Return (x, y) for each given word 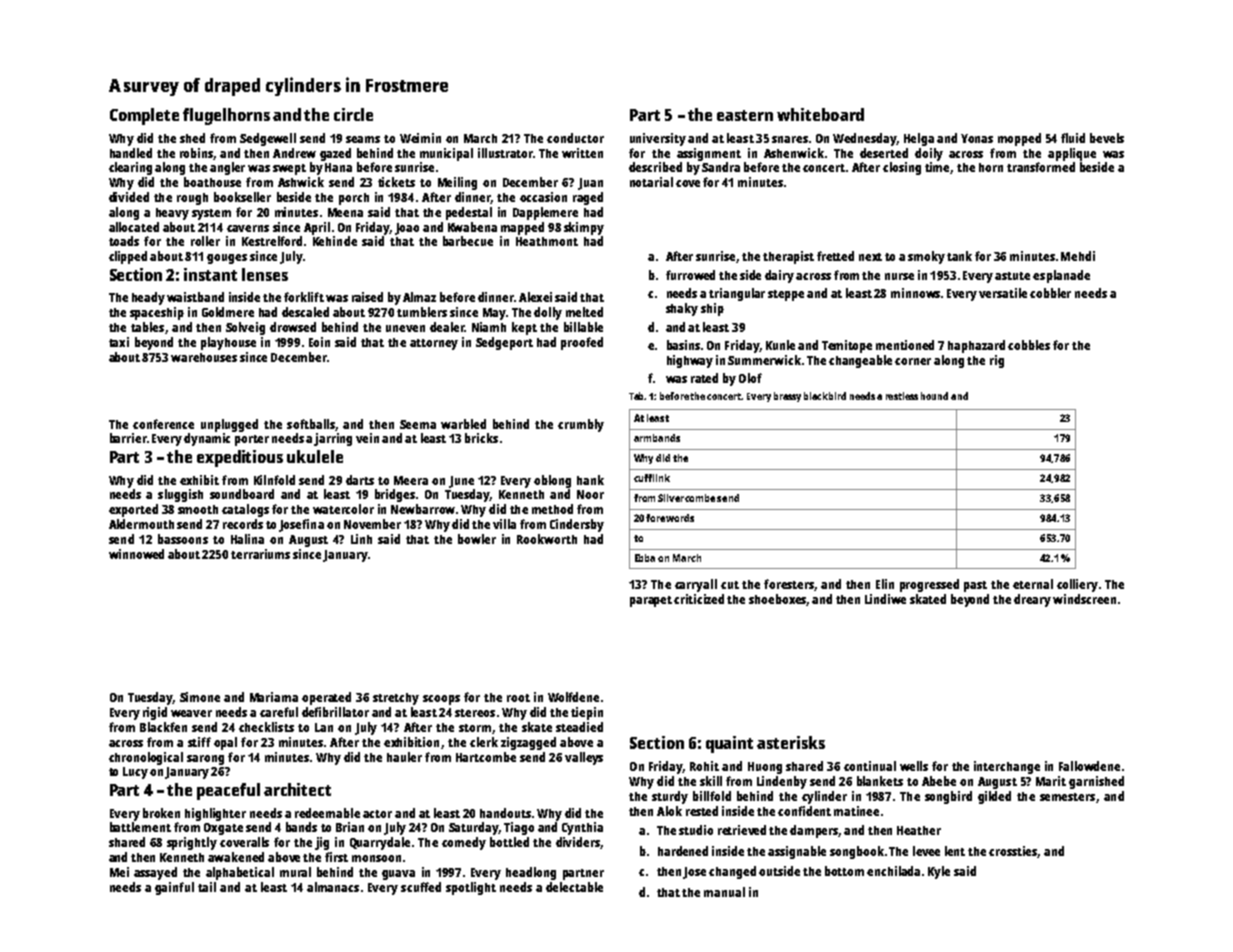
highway (690, 361)
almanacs (333, 887)
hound (934, 396)
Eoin (319, 342)
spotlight (471, 888)
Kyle (939, 872)
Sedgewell (268, 139)
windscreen (1084, 599)
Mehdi (1078, 256)
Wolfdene (573, 697)
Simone (200, 697)
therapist (788, 257)
